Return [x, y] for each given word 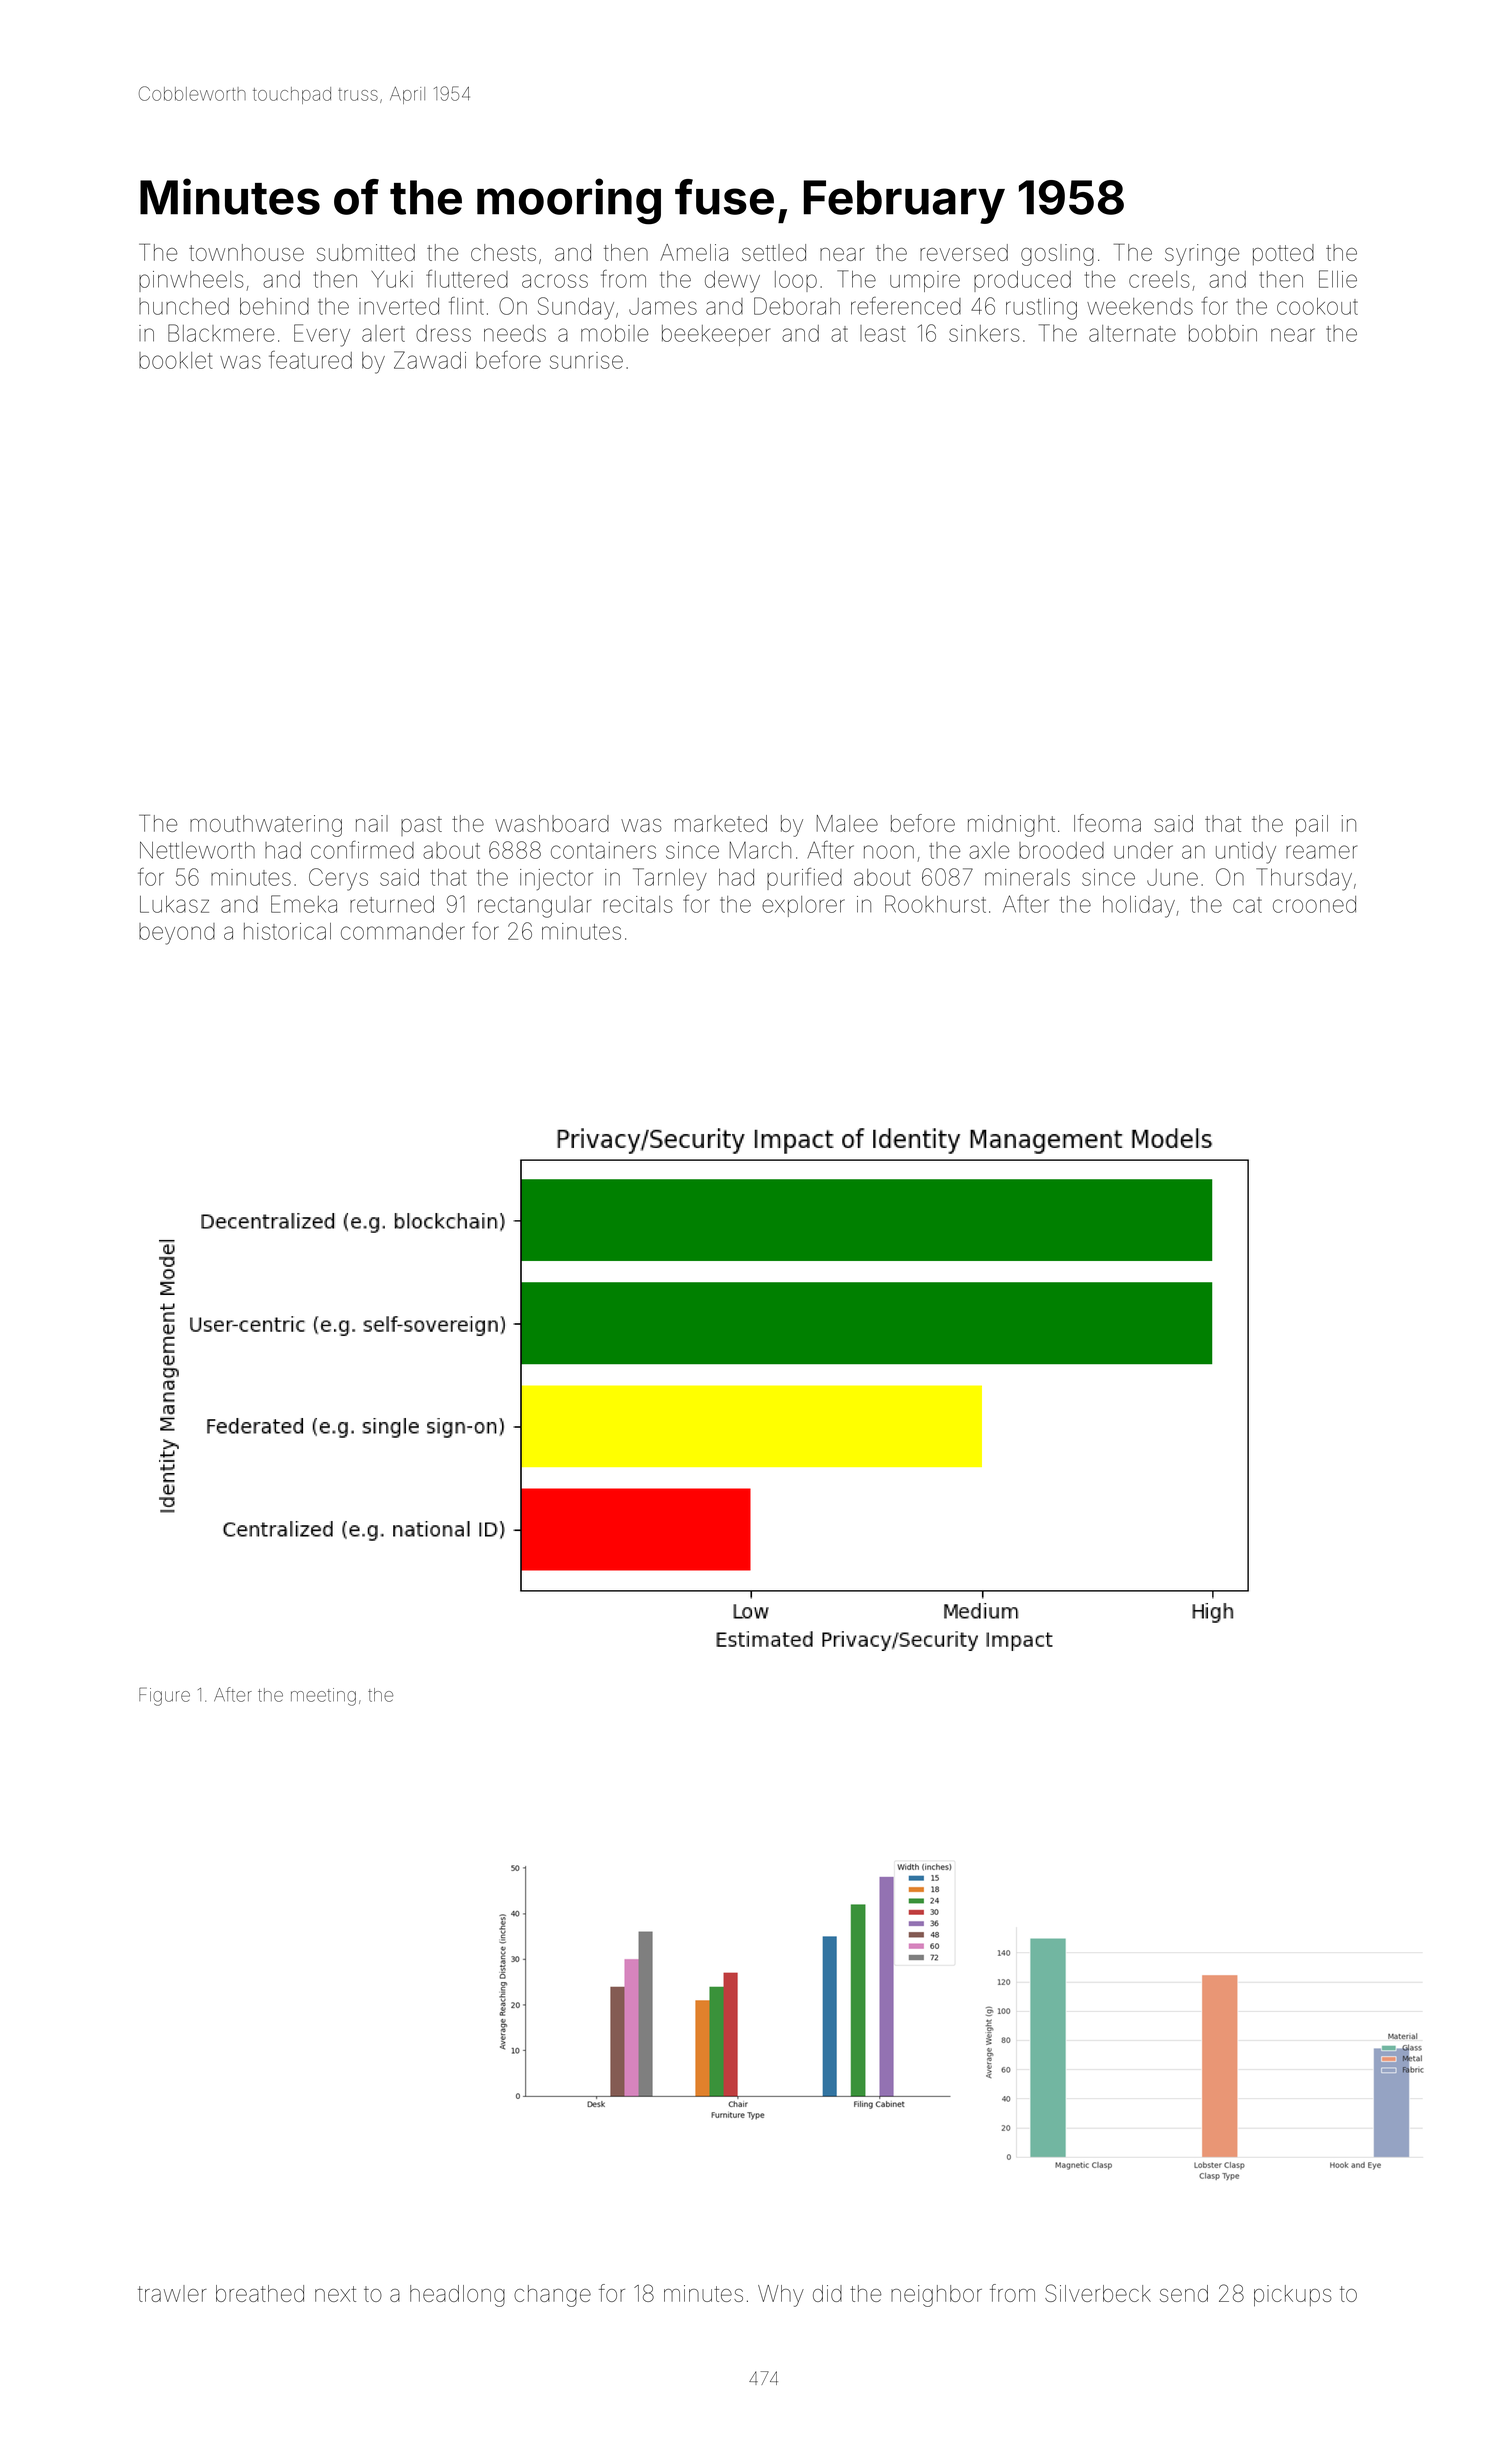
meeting [323, 1697]
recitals [638, 904]
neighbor [936, 2296]
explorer [803, 906]
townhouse [246, 252]
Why [781, 2296]
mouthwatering [266, 826]
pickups [1293, 2296]
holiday [1139, 907]
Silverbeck [1098, 2293]
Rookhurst [935, 904]
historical [287, 931]
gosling [1057, 255]
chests [503, 252]
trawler [172, 2293]
